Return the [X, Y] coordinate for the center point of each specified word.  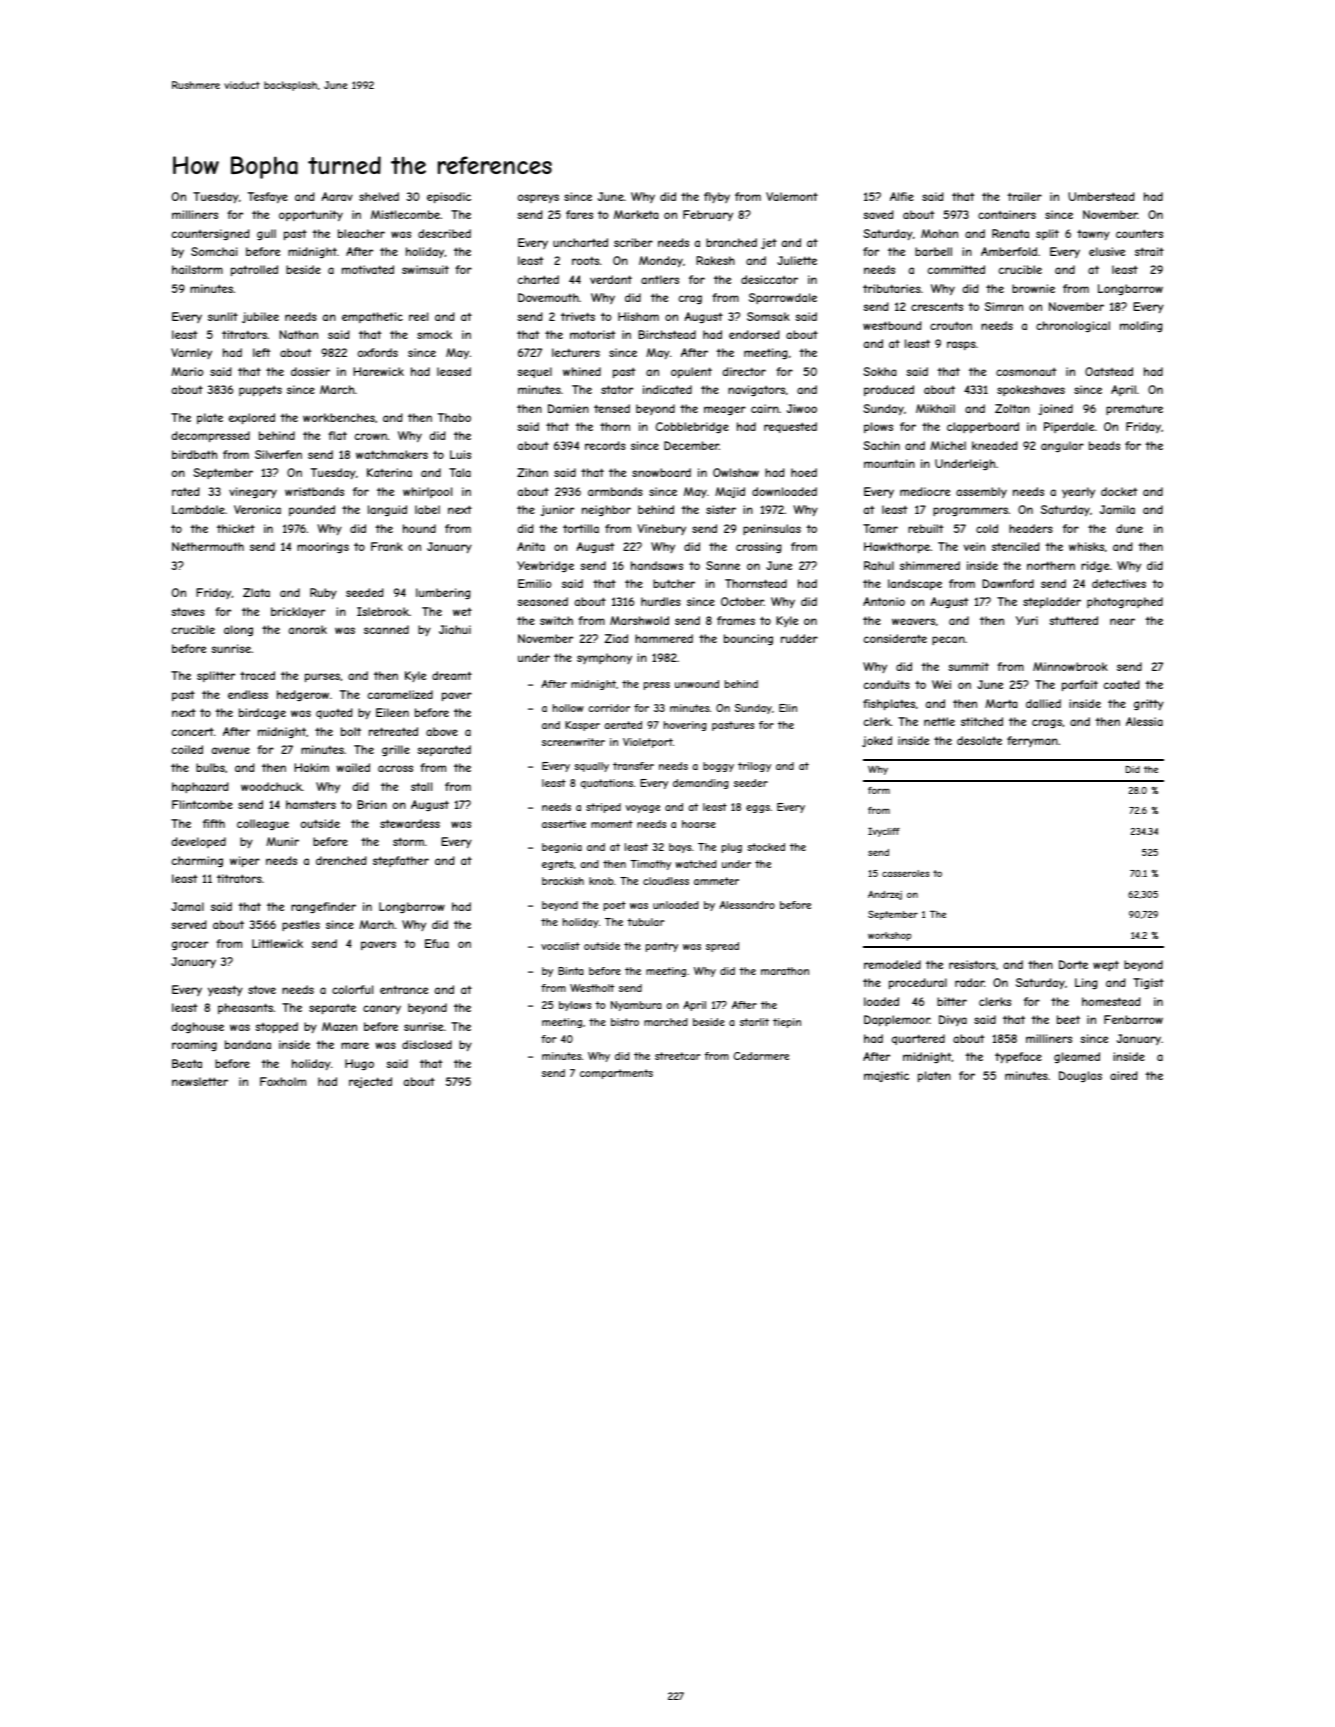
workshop [889, 936]
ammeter [716, 881]
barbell [933, 251]
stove [262, 989]
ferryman [1032, 741]
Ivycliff [884, 832]
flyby [717, 197]
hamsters [311, 804]
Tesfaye [268, 198]
